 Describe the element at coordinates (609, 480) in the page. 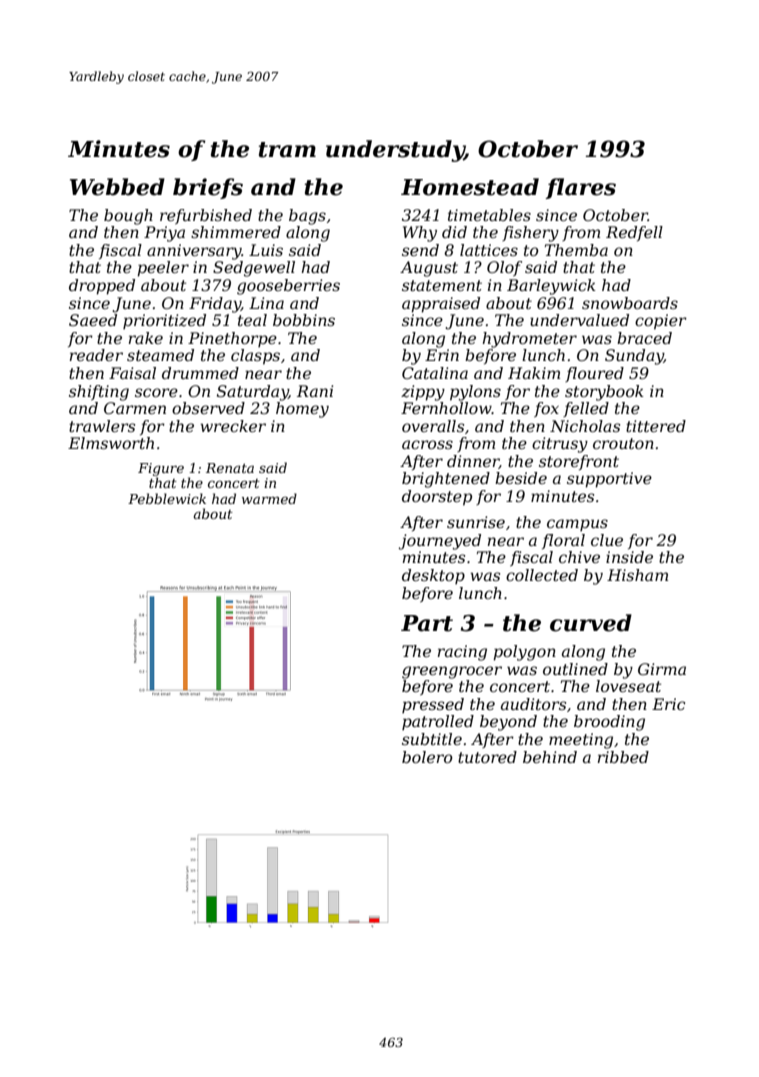

I see `supportive` at that location.
